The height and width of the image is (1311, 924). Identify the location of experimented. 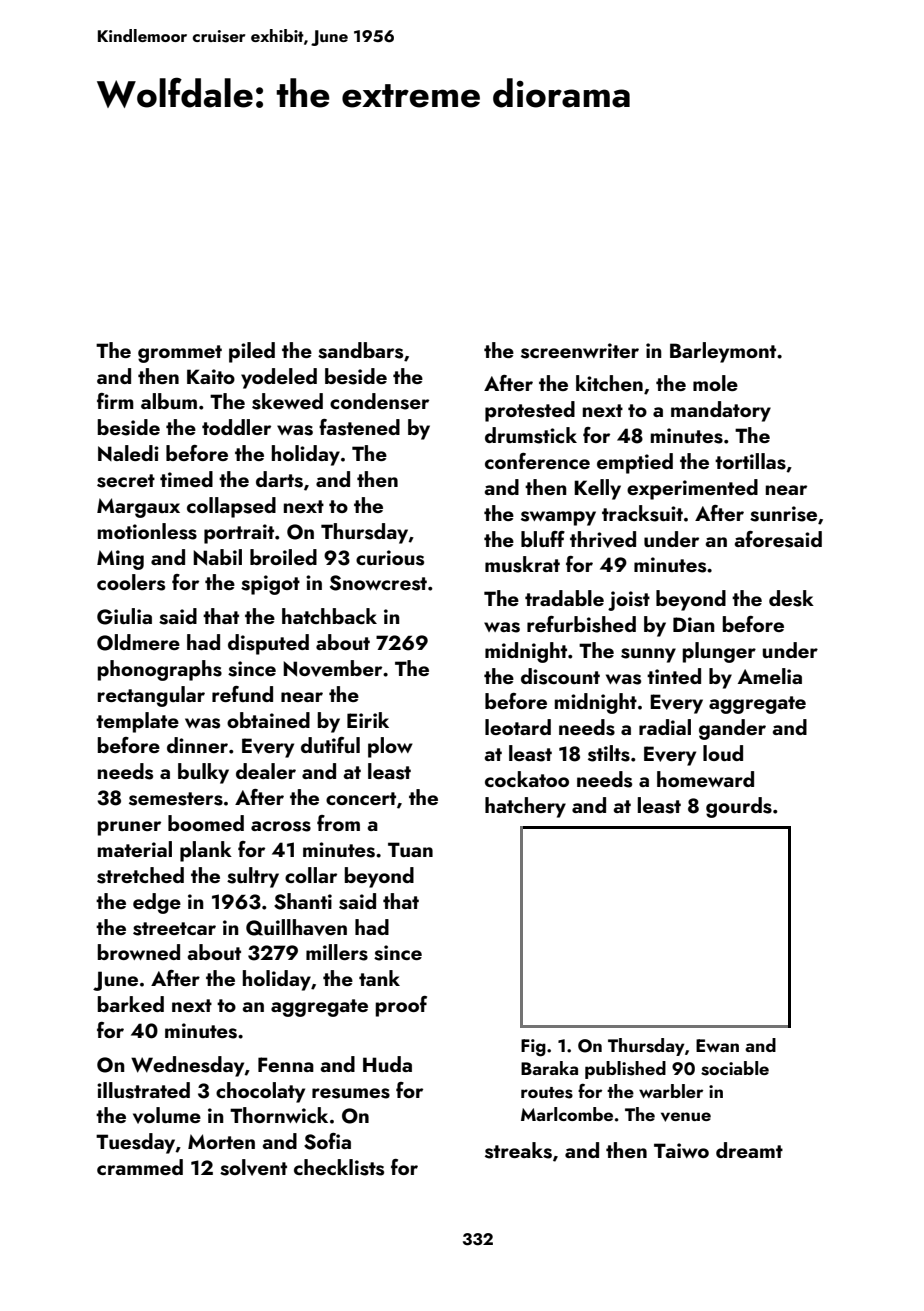
(692, 489).
